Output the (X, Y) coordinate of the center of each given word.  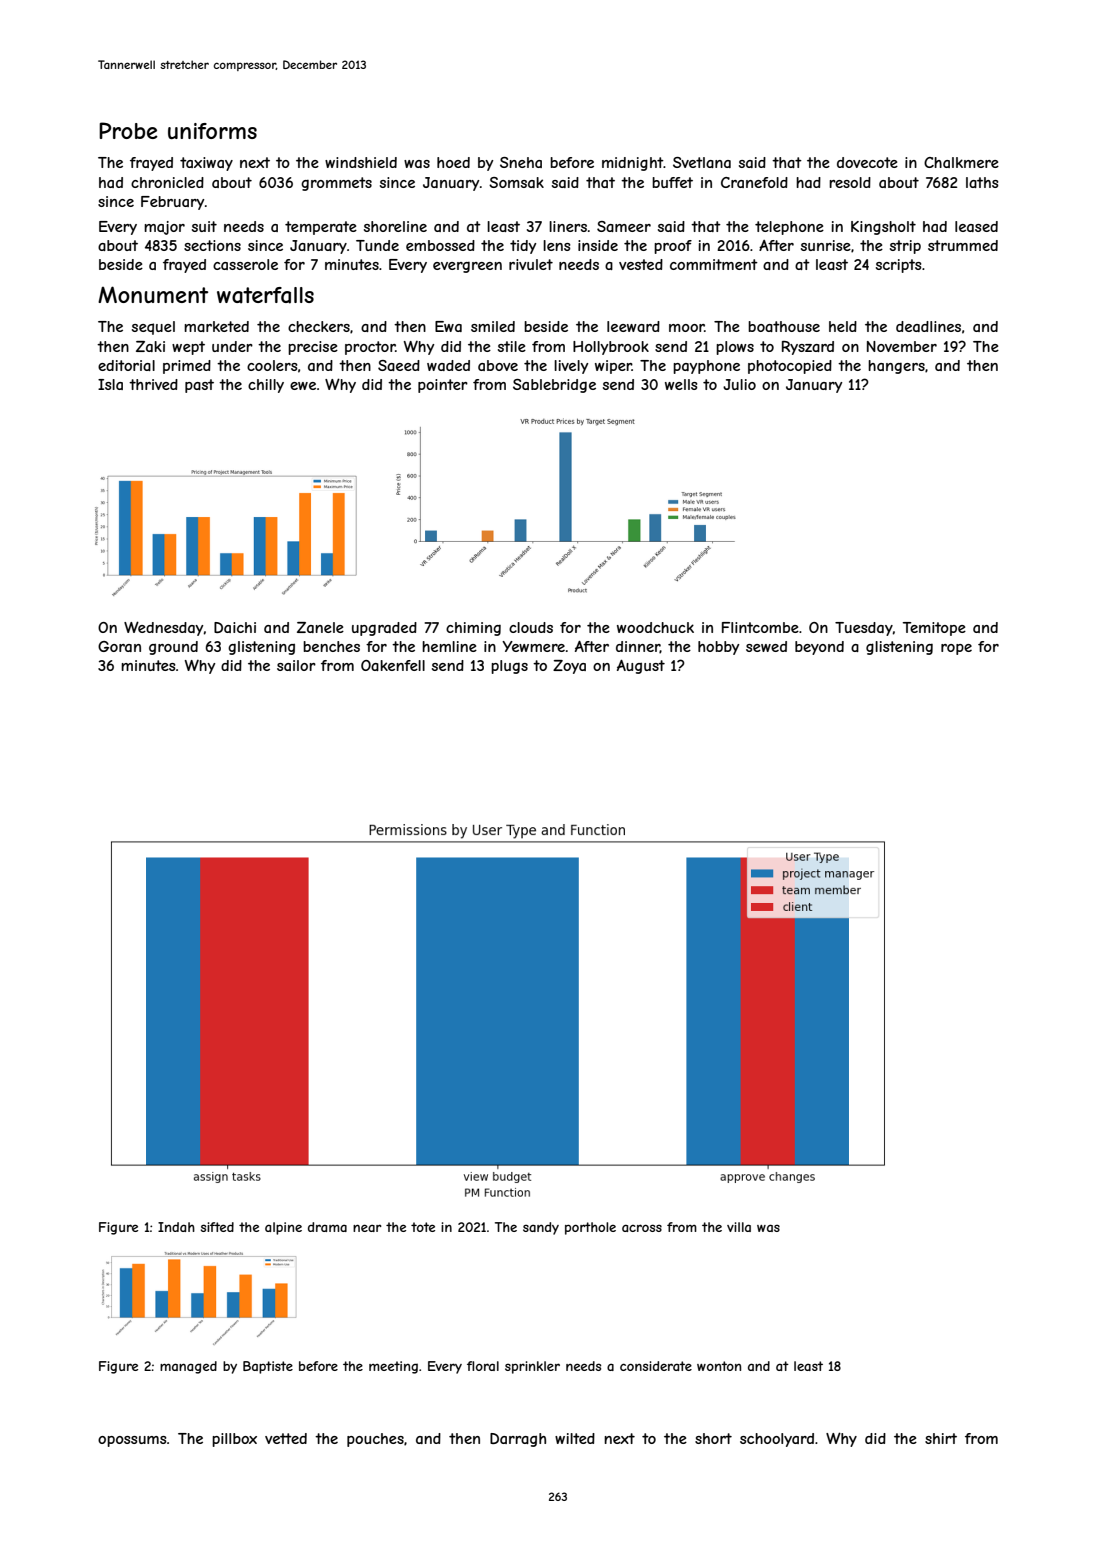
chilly (266, 386)
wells (681, 384)
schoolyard (777, 1440)
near (367, 1228)
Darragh (518, 1440)
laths (982, 182)
